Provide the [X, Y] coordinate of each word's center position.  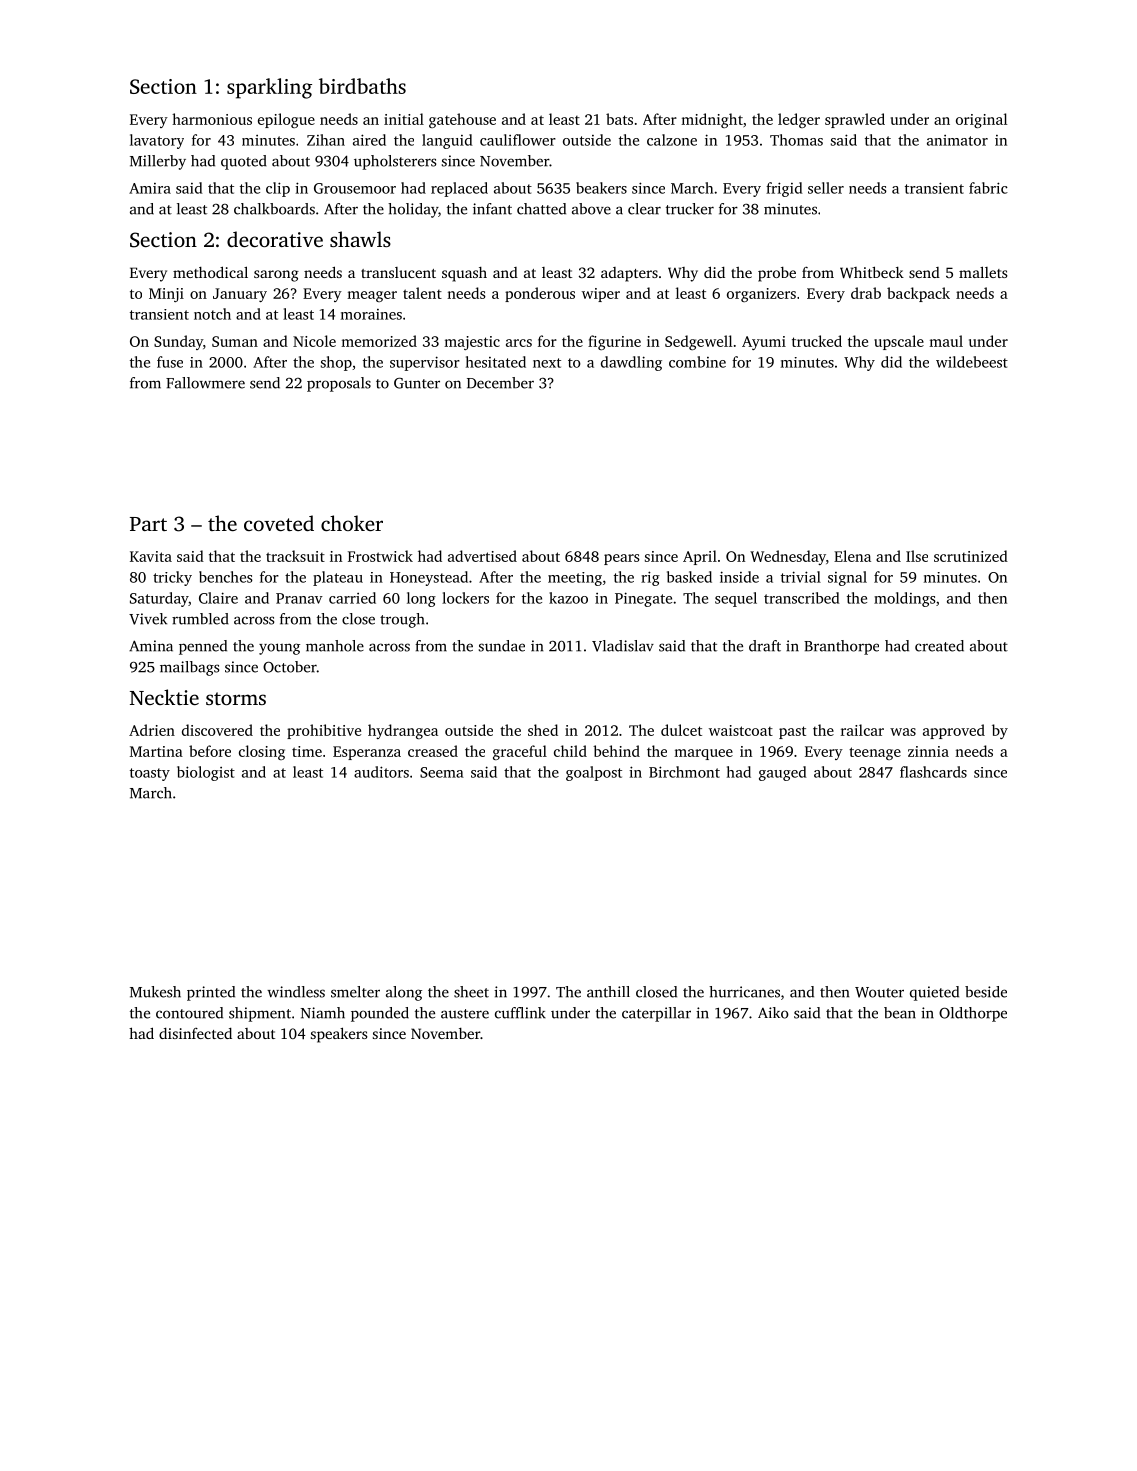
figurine [614, 342]
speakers [339, 1035]
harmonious [212, 119]
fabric [988, 188]
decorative [275, 239]
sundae [502, 646]
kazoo [568, 598]
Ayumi [764, 343]
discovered [217, 730]
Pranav [299, 598]
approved [954, 731]
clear [644, 209]
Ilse [917, 556]
